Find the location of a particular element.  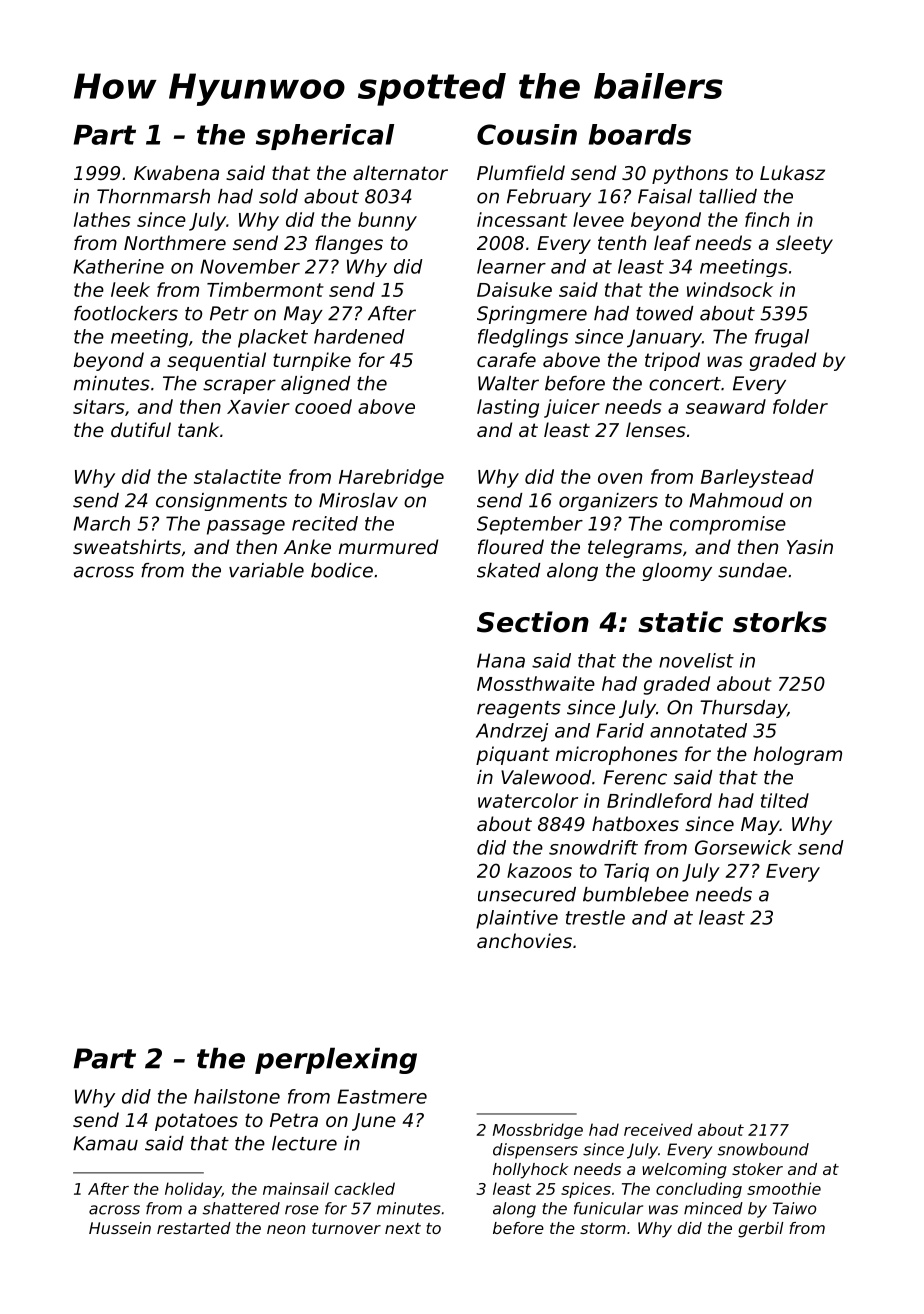

plaintive is located at coordinates (517, 919).
